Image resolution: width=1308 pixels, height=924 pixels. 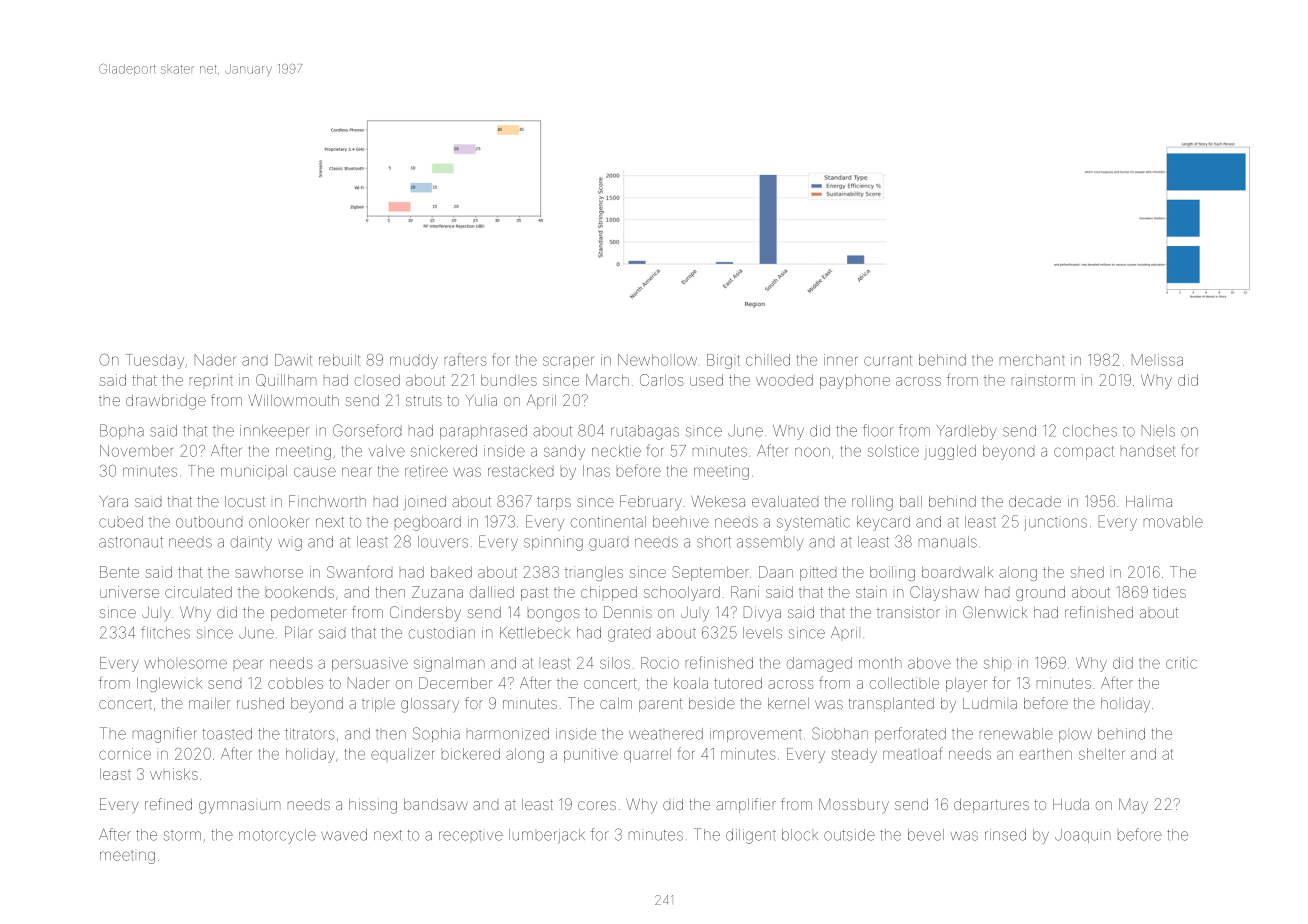 What do you see at coordinates (661, 705) in the screenshot?
I see `parent` at bounding box center [661, 705].
